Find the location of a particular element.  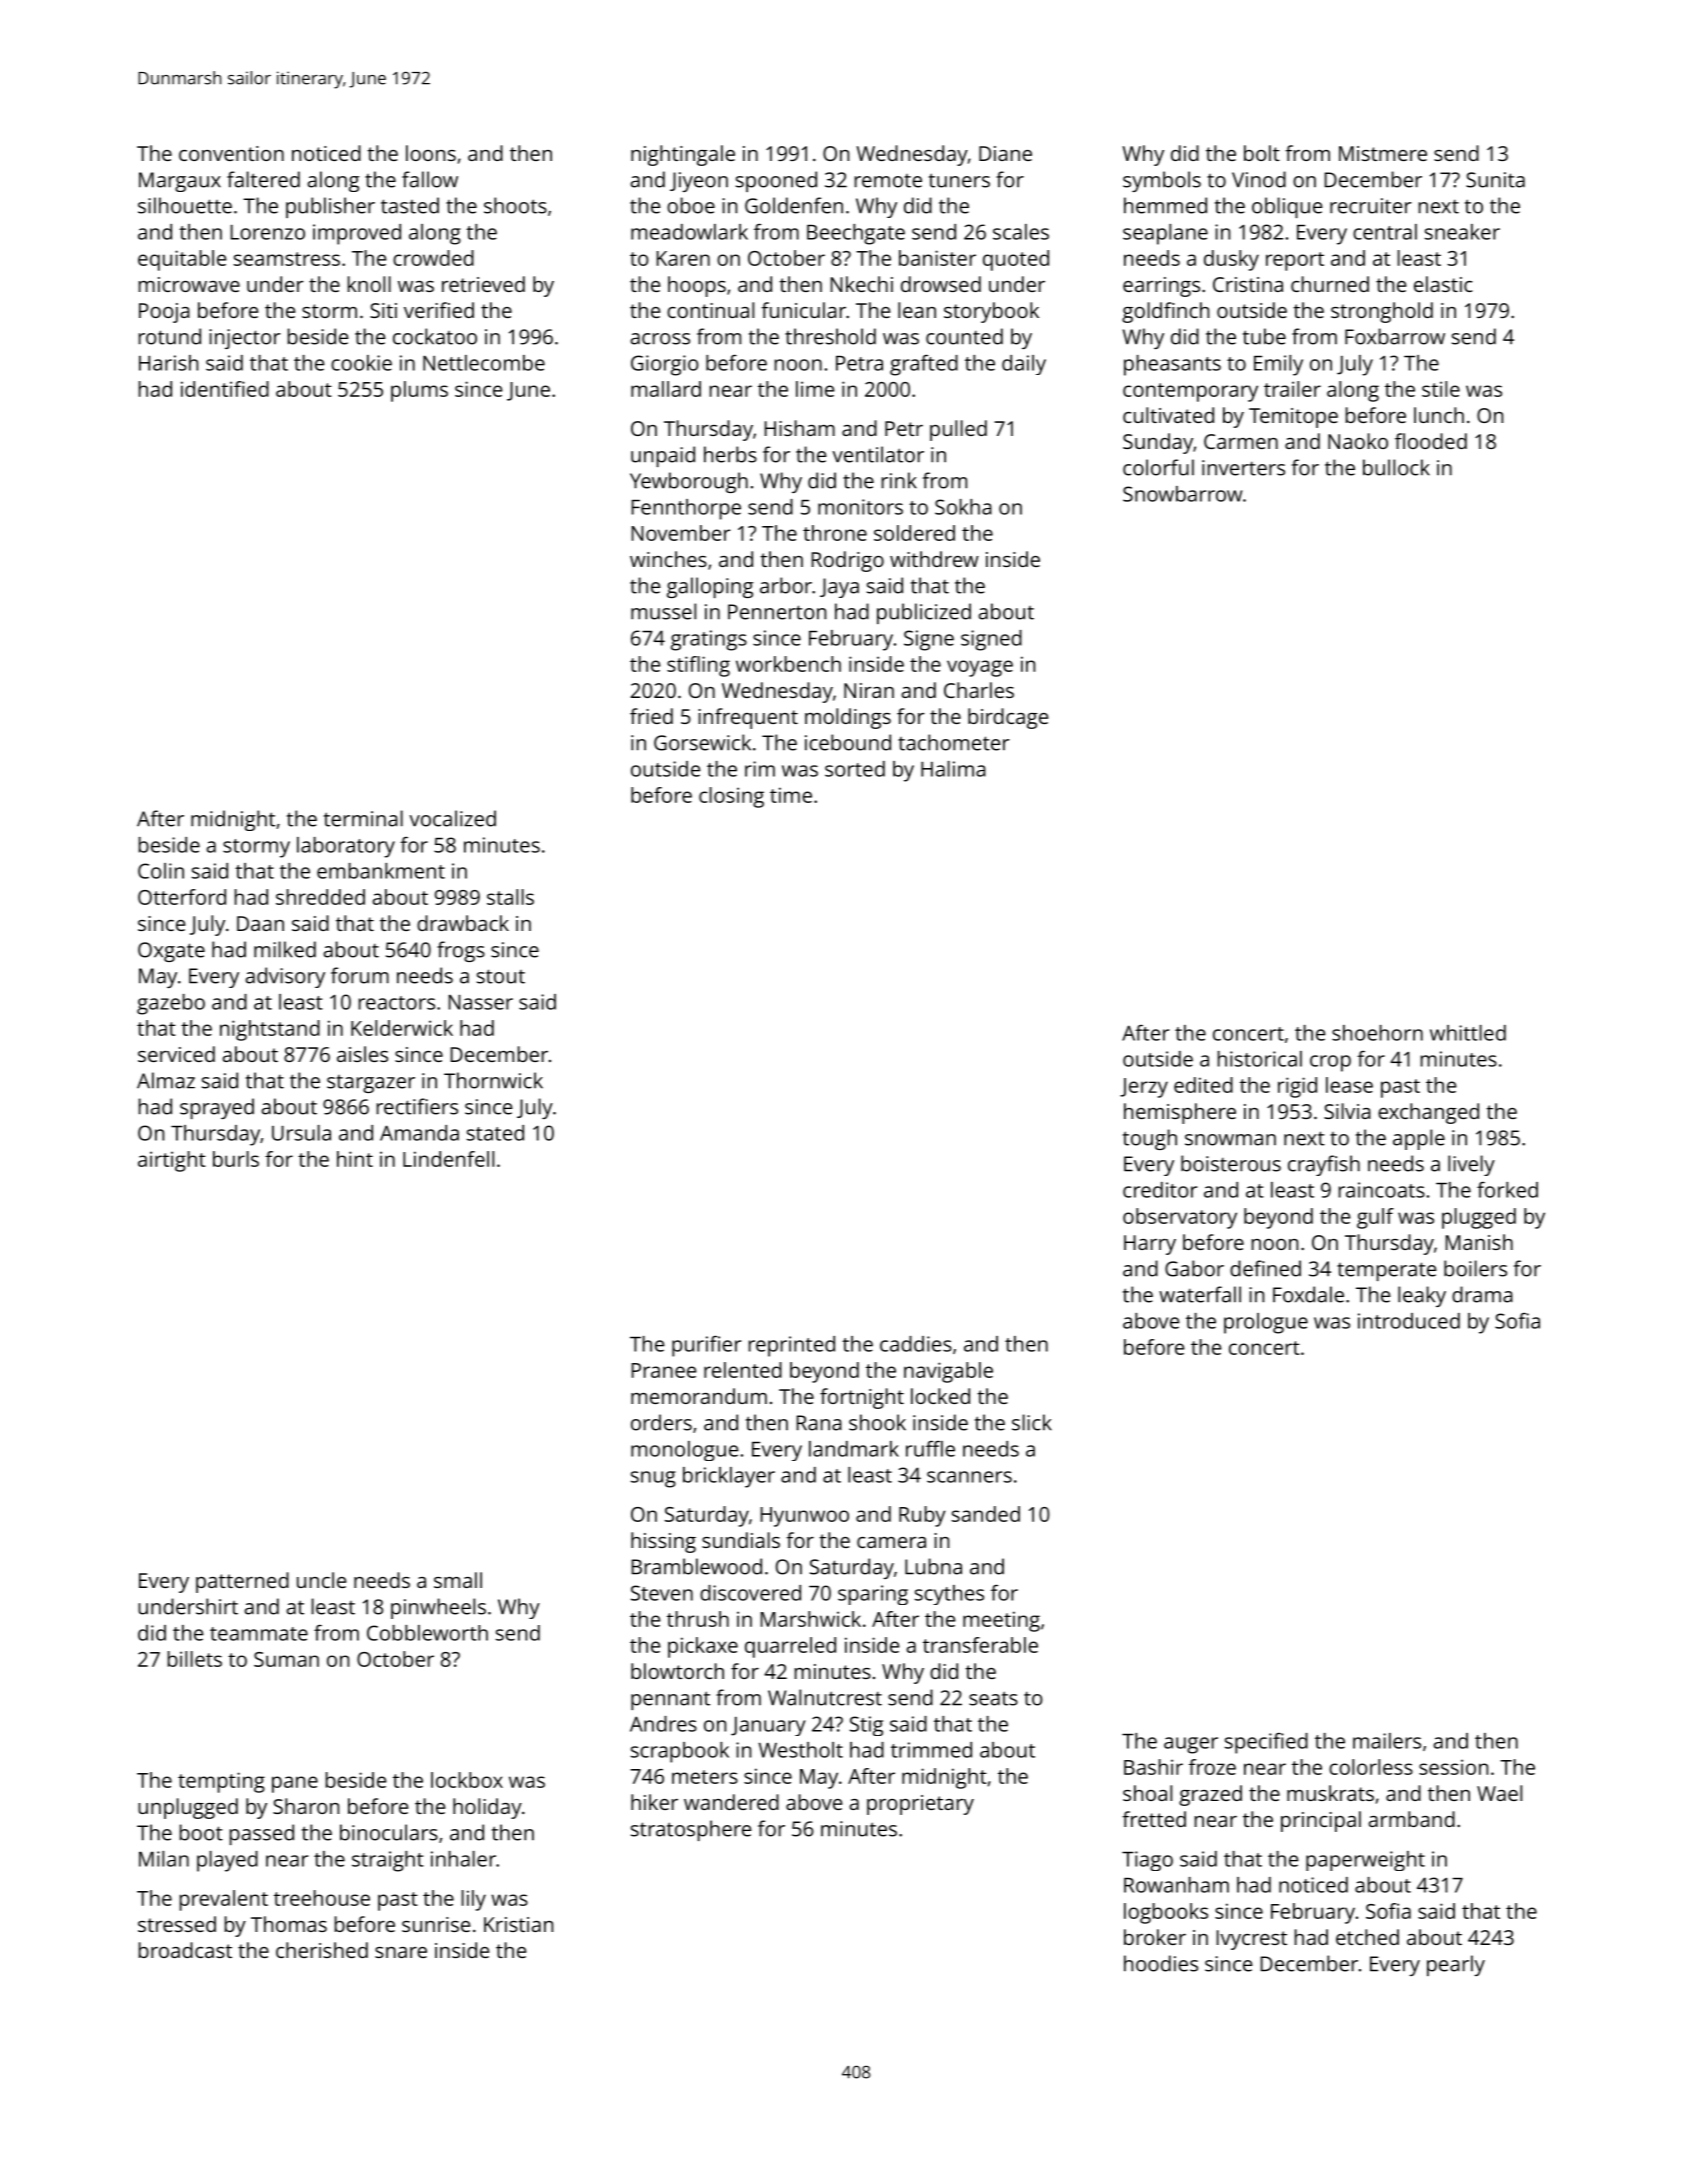

cherished is located at coordinates (322, 1950).
